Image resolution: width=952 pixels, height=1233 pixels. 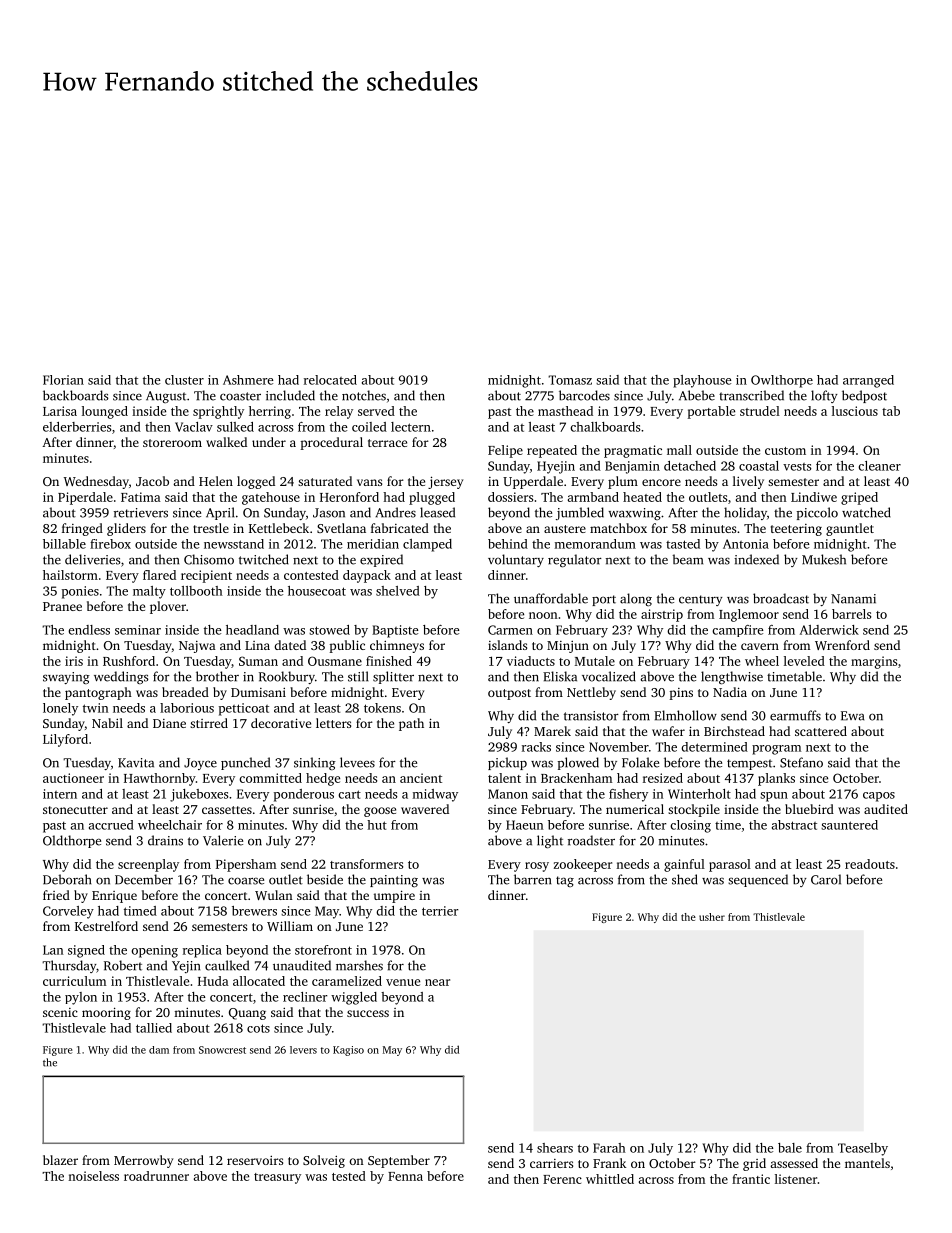 I want to click on stonecutter, so click(x=75, y=810).
